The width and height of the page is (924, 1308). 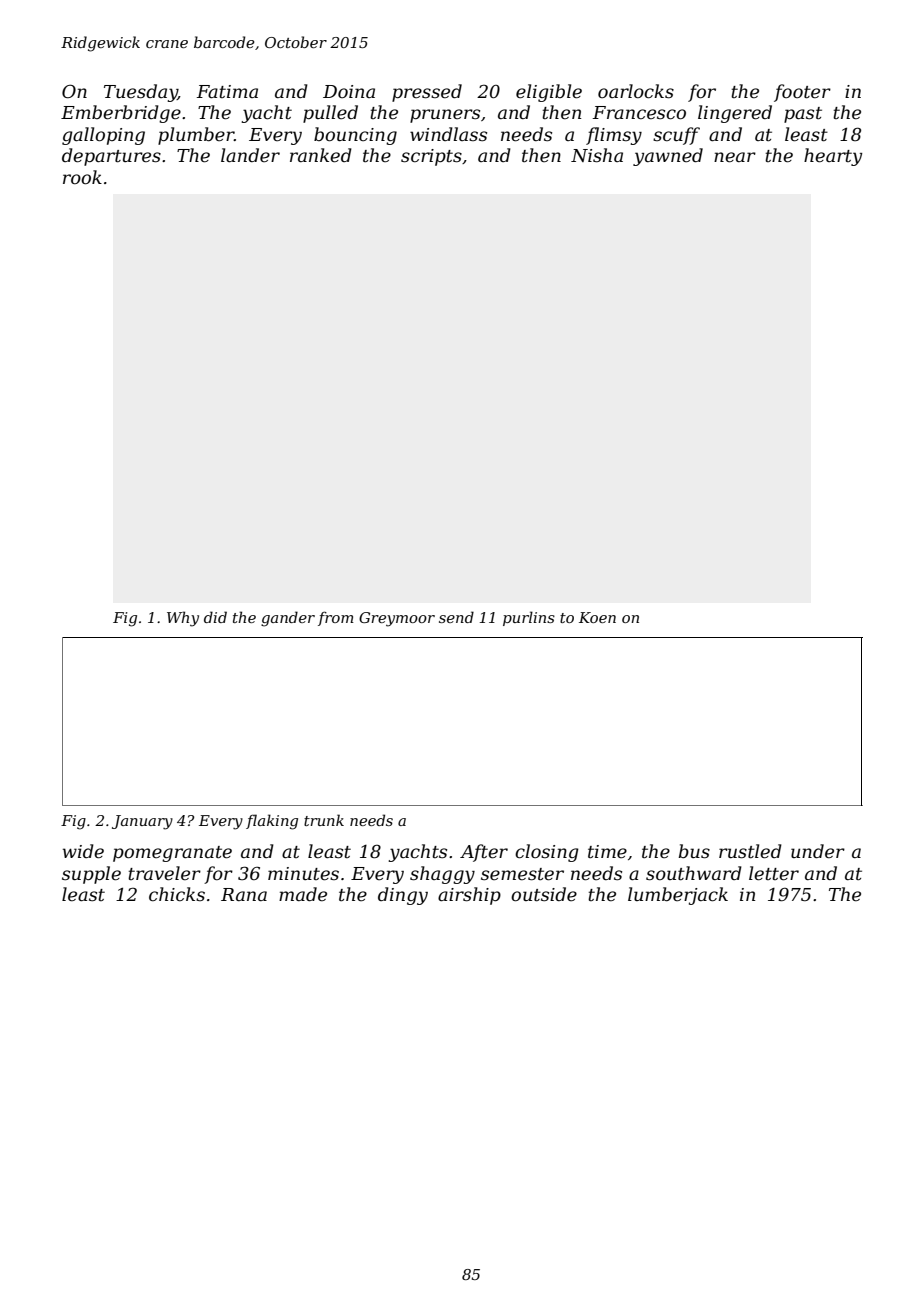 What do you see at coordinates (431, 157) in the page?
I see `scripts` at bounding box center [431, 157].
